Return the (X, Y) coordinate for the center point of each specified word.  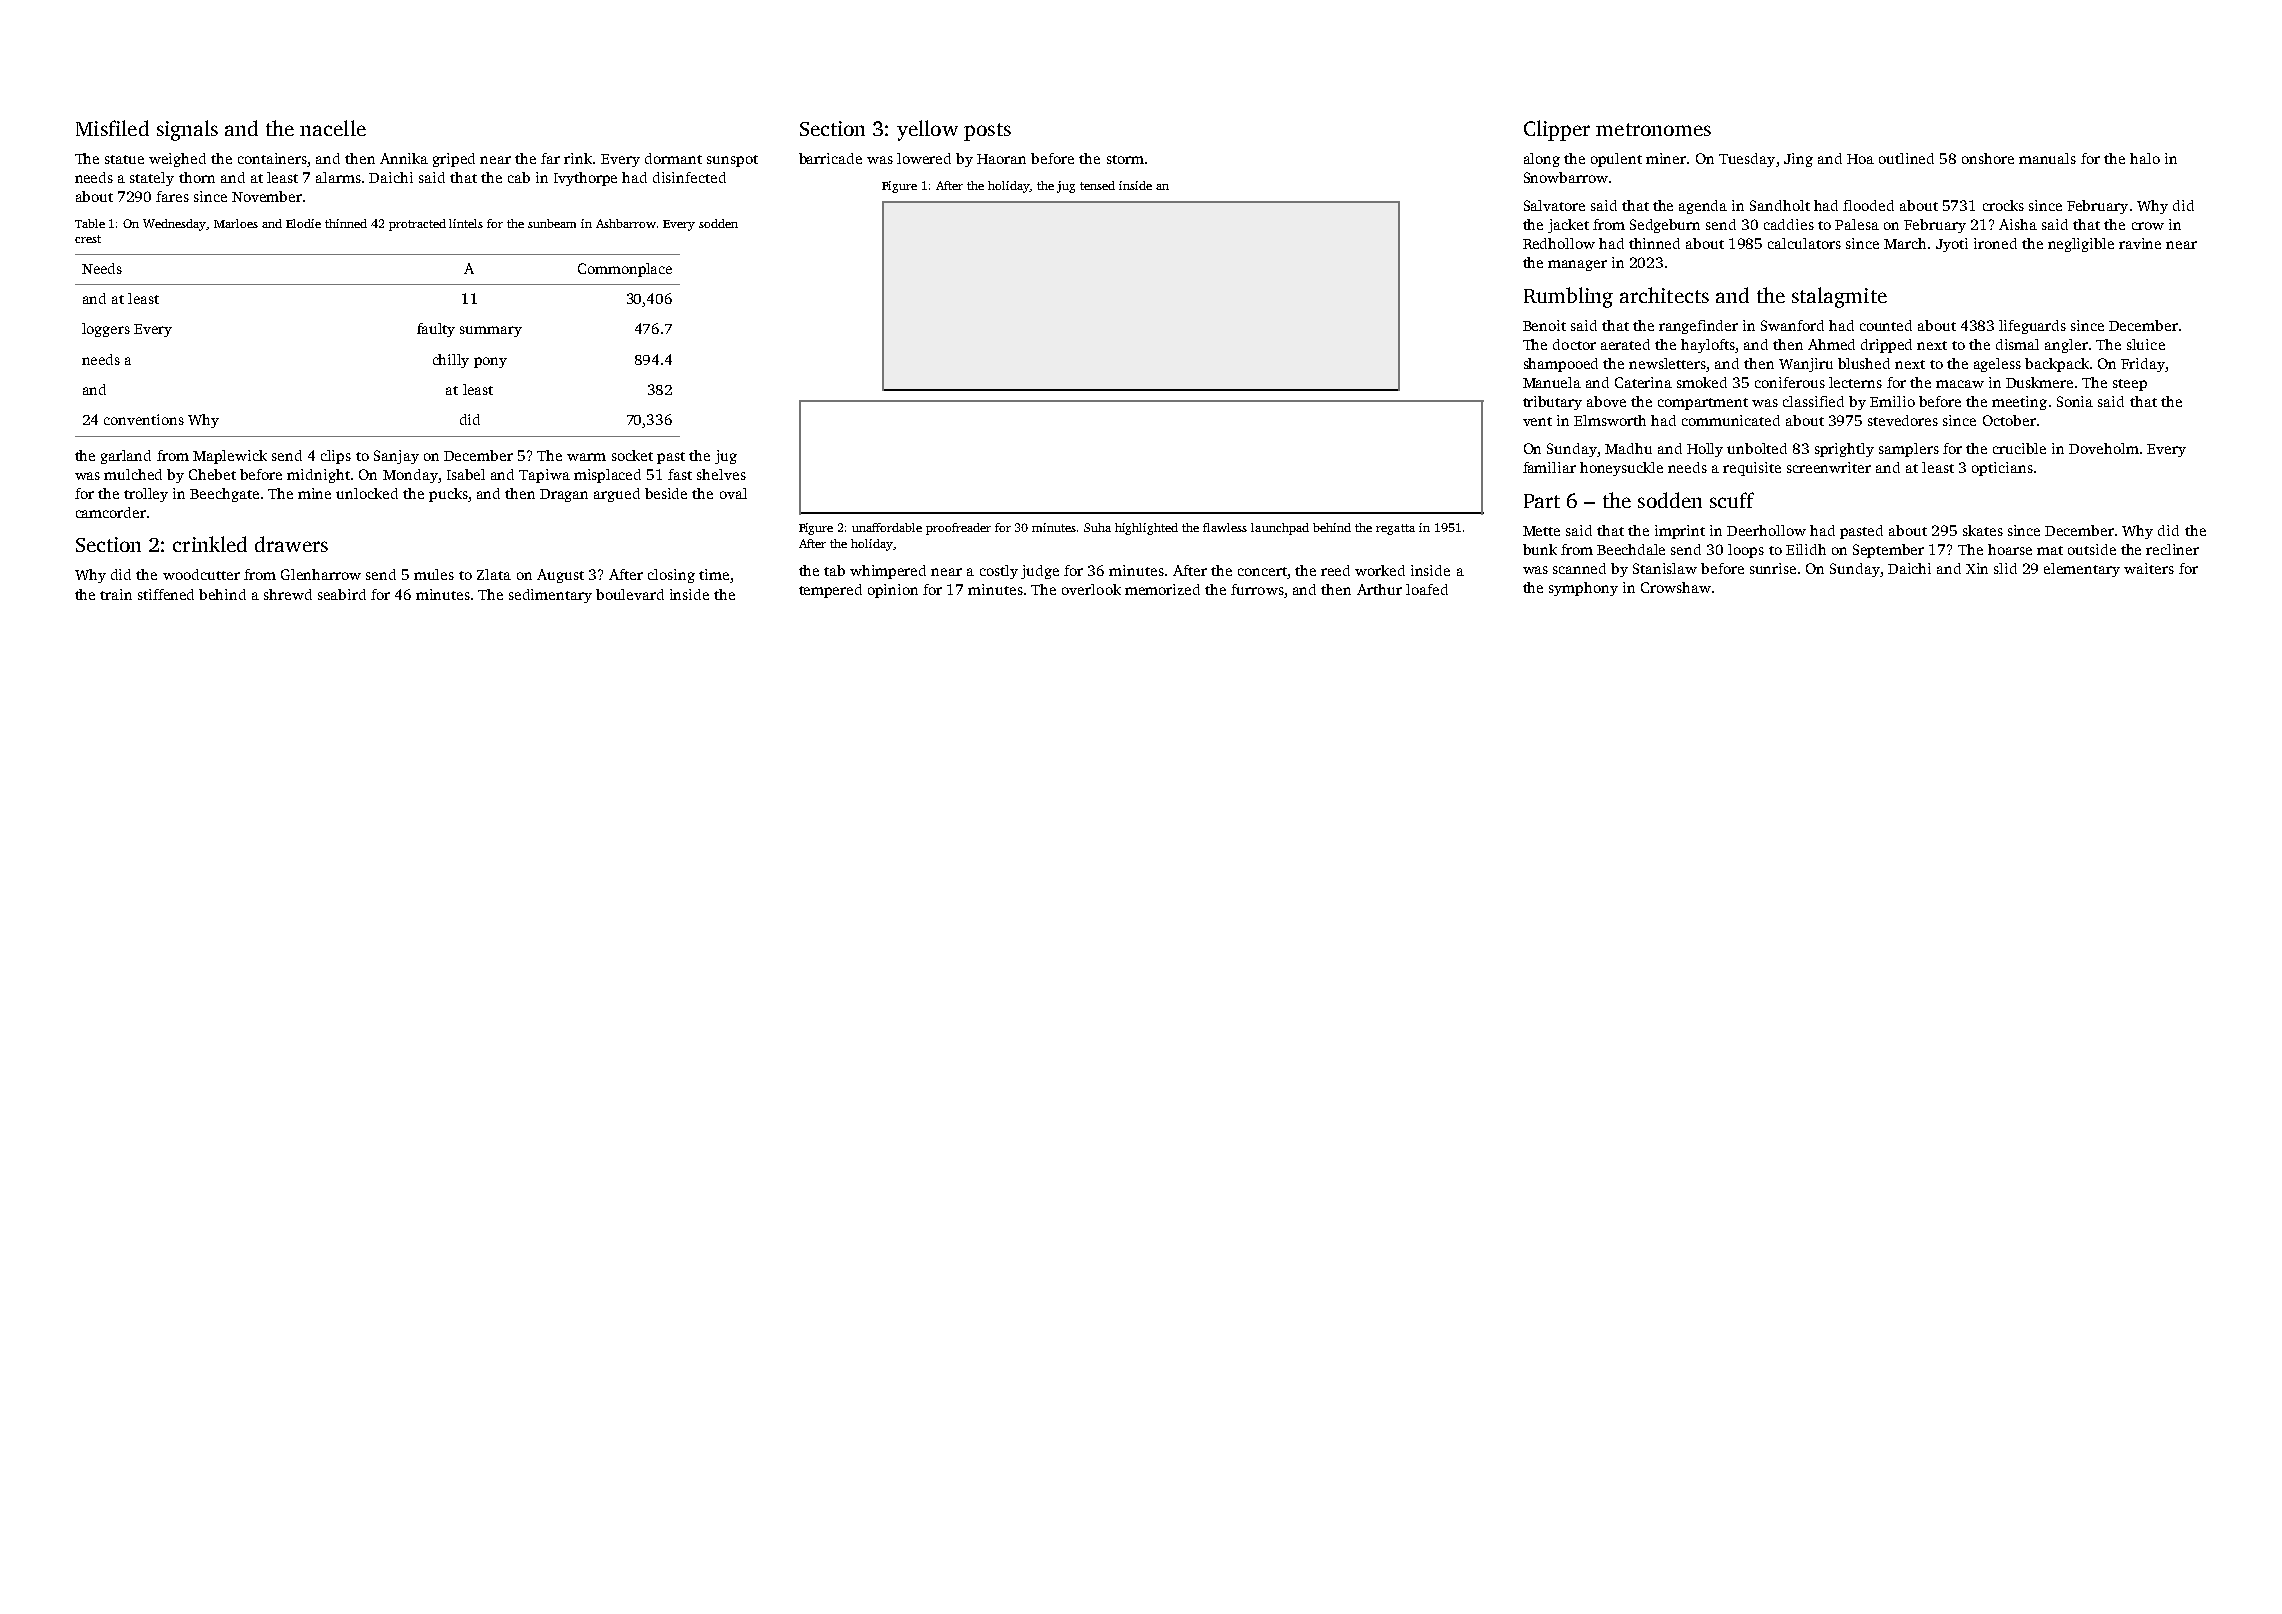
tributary (1552, 403)
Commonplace (625, 270)
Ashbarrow (626, 223)
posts (987, 132)
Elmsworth (1610, 420)
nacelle (333, 128)
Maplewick (230, 457)
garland (126, 457)
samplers (1909, 450)
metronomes (1653, 129)
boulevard (630, 594)
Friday (2143, 365)
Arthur (1379, 589)
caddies (1789, 224)
